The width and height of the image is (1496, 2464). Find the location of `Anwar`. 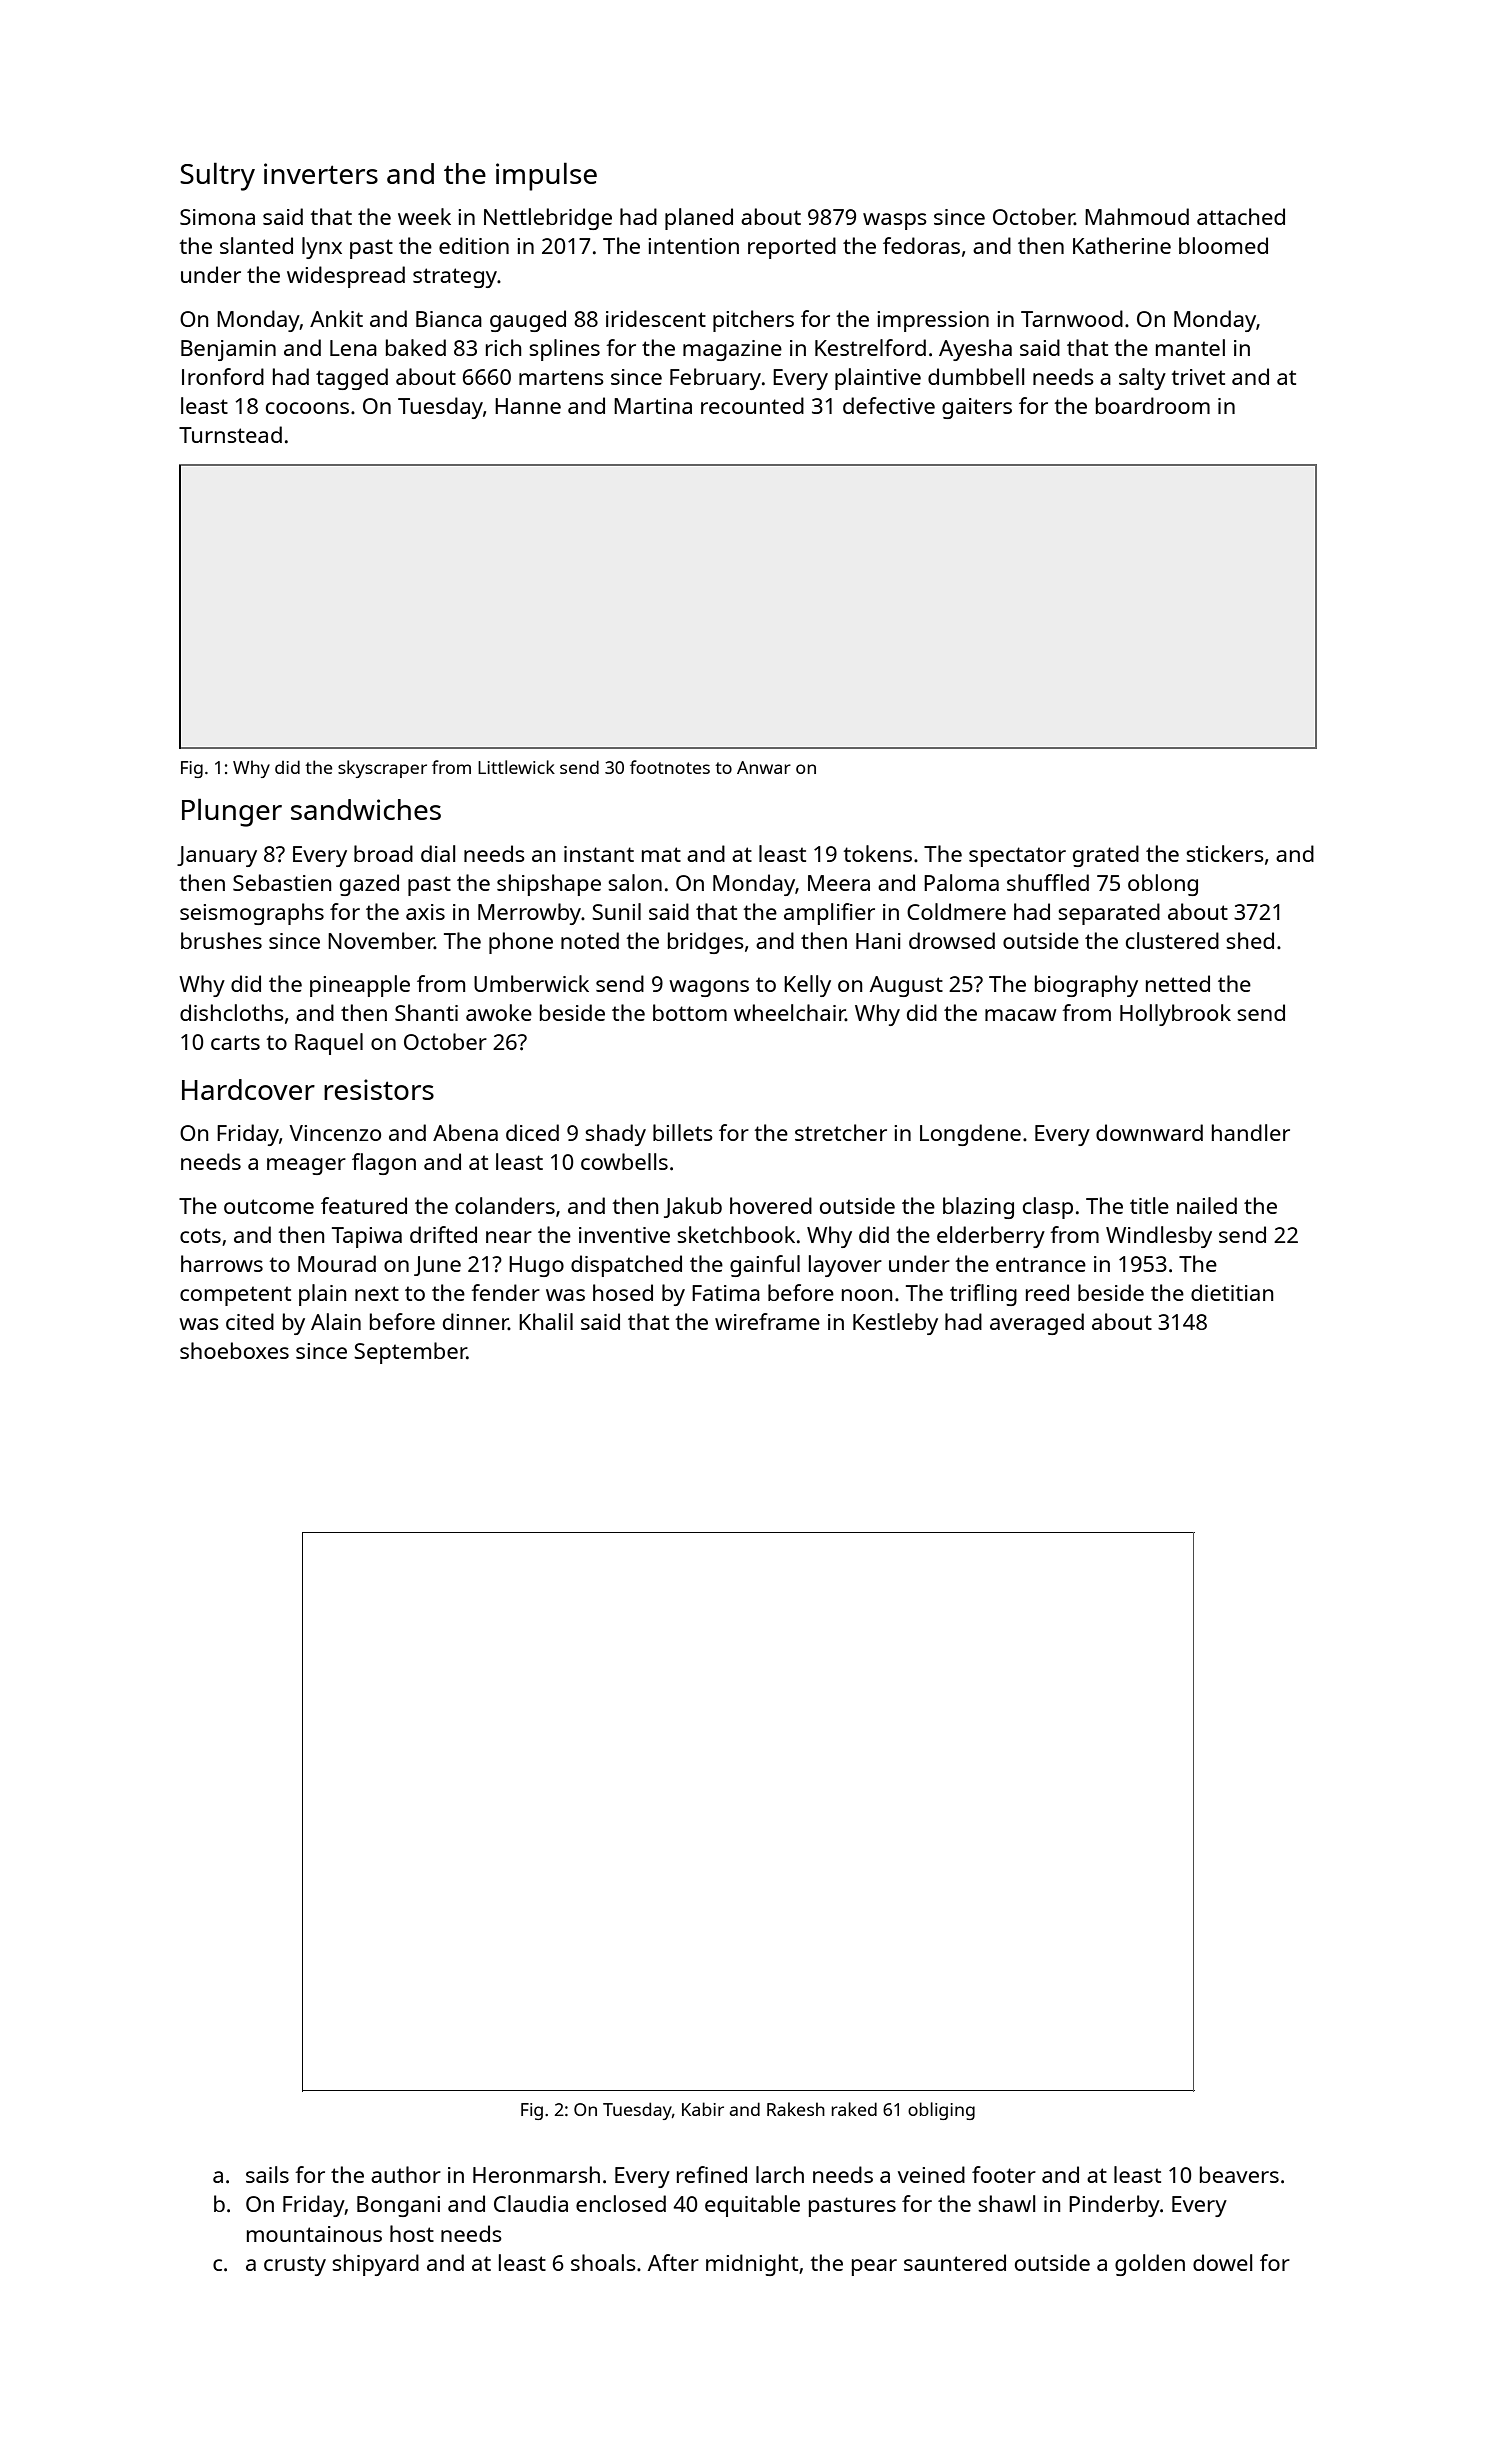

Anwar is located at coordinates (764, 767).
